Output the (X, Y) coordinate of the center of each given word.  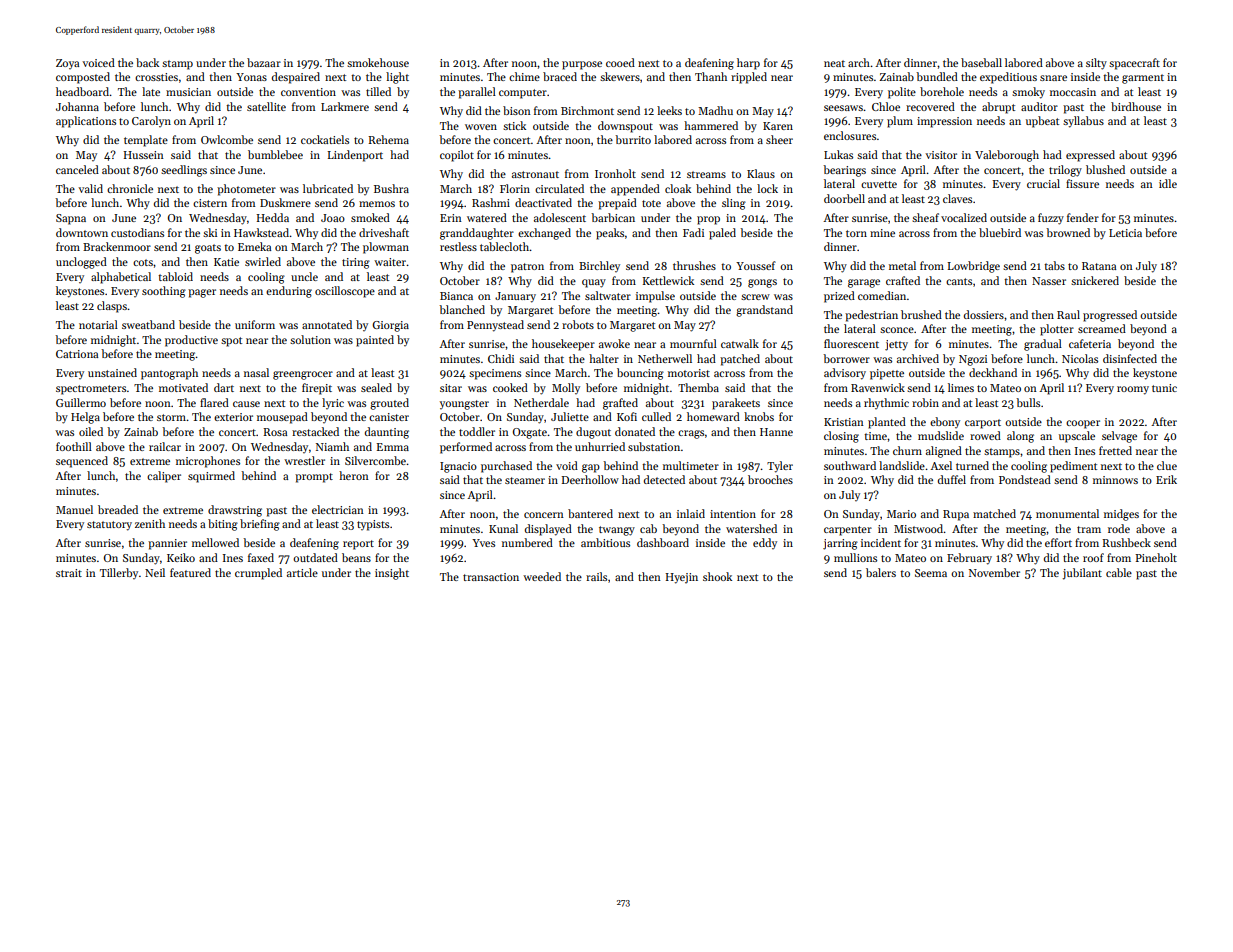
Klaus (761, 173)
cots (143, 262)
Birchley (599, 266)
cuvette (879, 184)
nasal (256, 372)
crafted (903, 280)
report (358, 545)
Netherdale (541, 402)
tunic (1164, 388)
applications (86, 122)
